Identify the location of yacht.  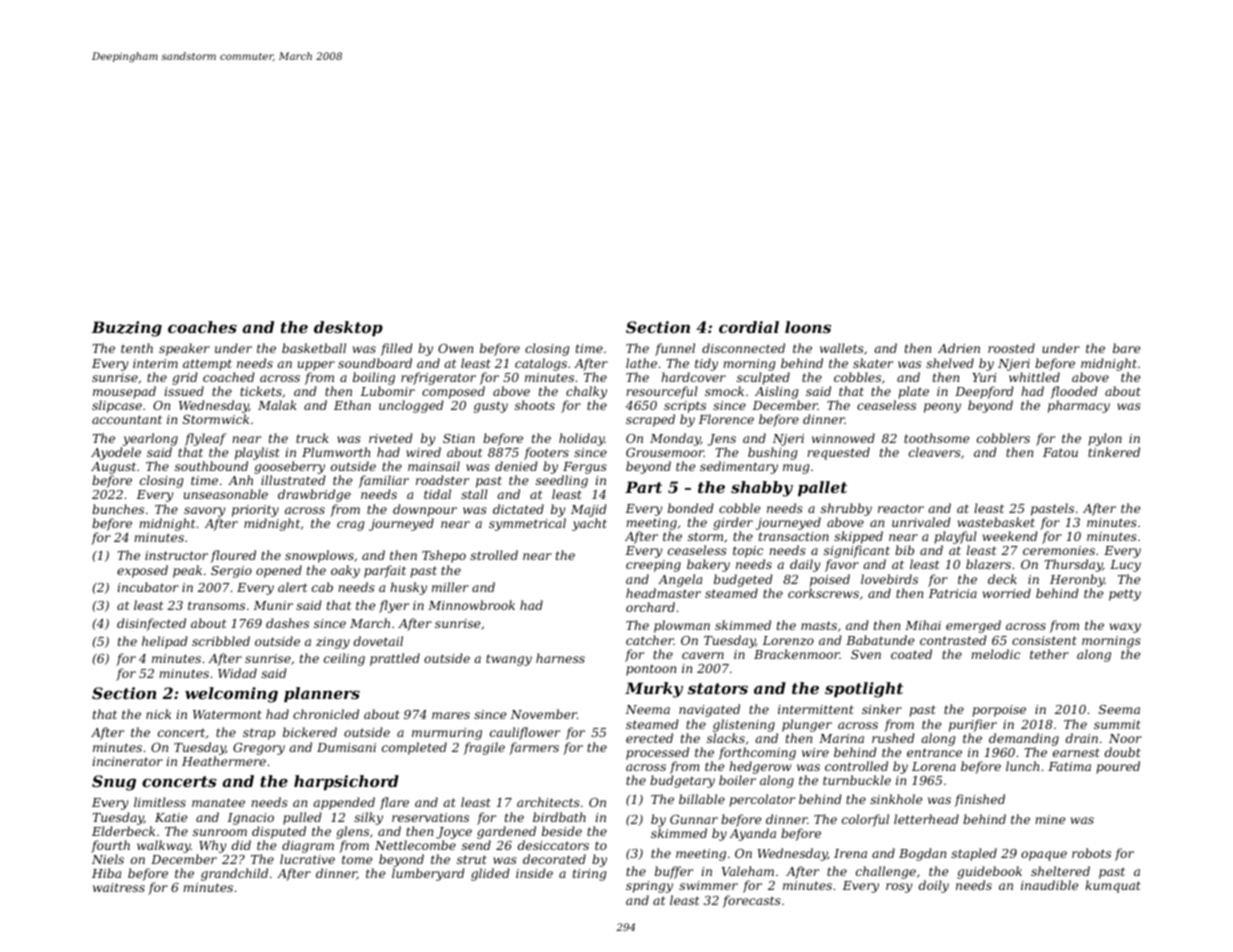
(589, 524).
